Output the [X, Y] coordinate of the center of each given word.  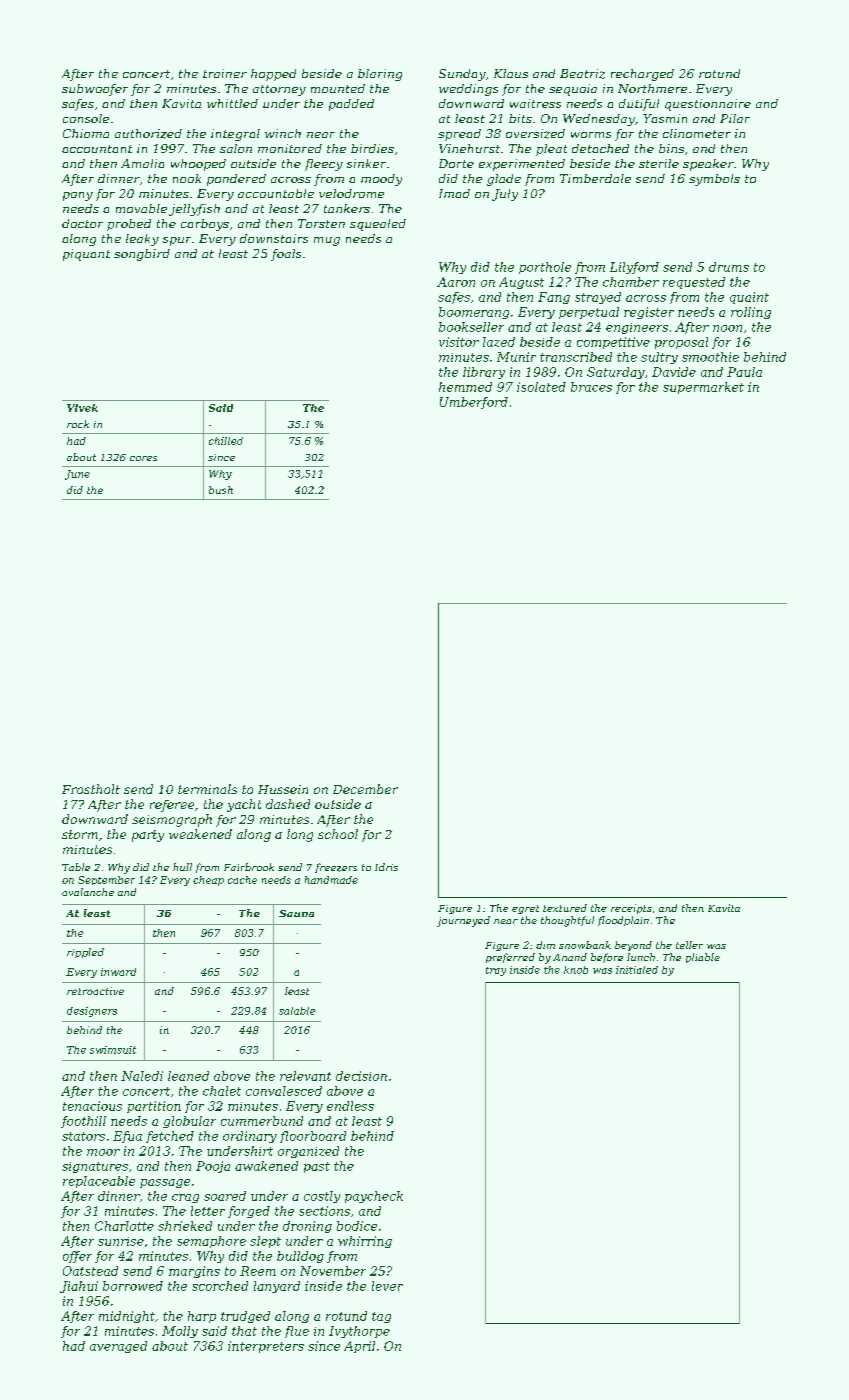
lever [387, 1286]
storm [80, 834]
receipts [631, 909]
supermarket [703, 388]
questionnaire [708, 105]
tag [381, 1317]
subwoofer [95, 90]
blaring [380, 75]
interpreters [266, 1347]
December [365, 789]
